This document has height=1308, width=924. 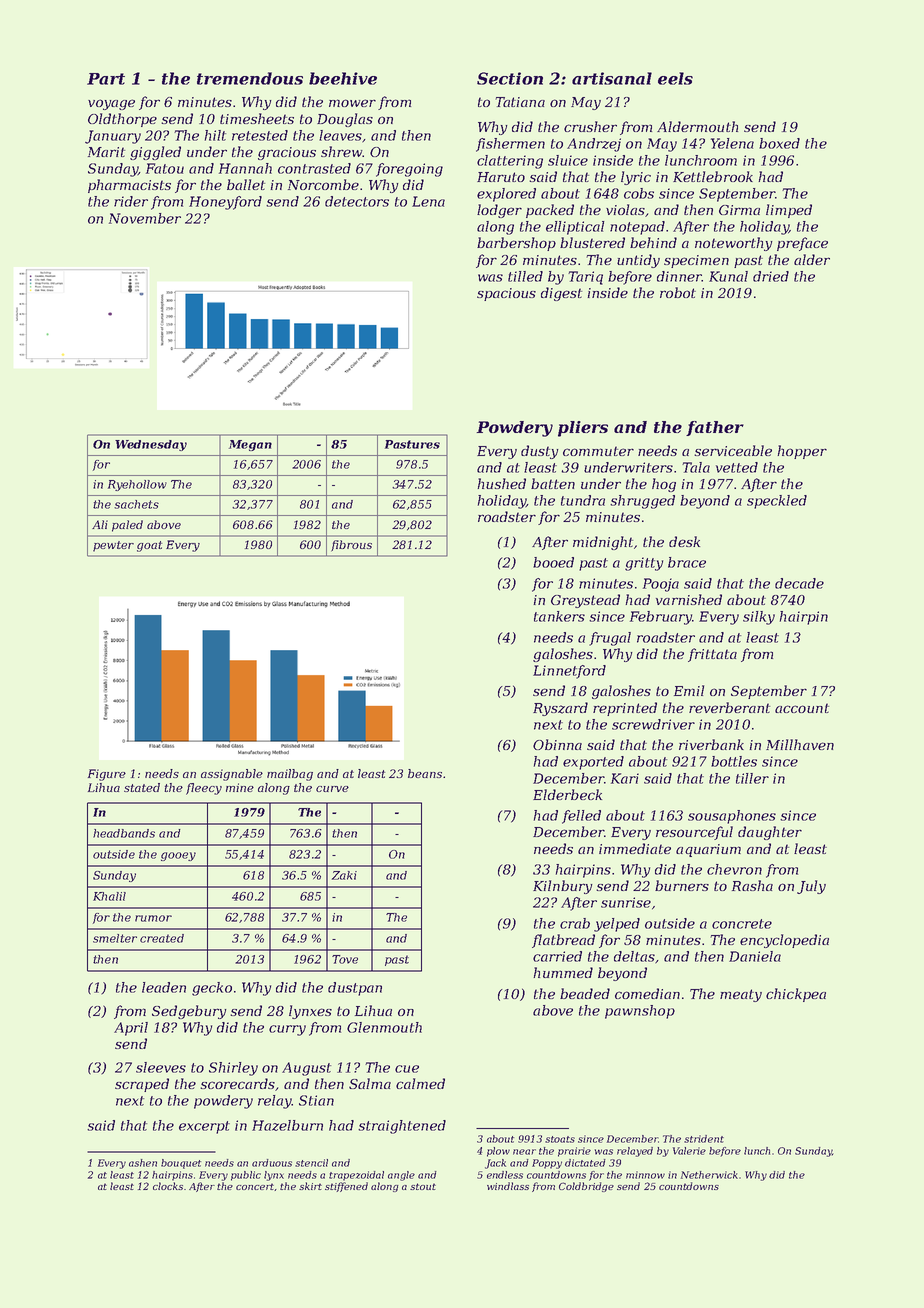 I want to click on tremendous, so click(x=250, y=78).
